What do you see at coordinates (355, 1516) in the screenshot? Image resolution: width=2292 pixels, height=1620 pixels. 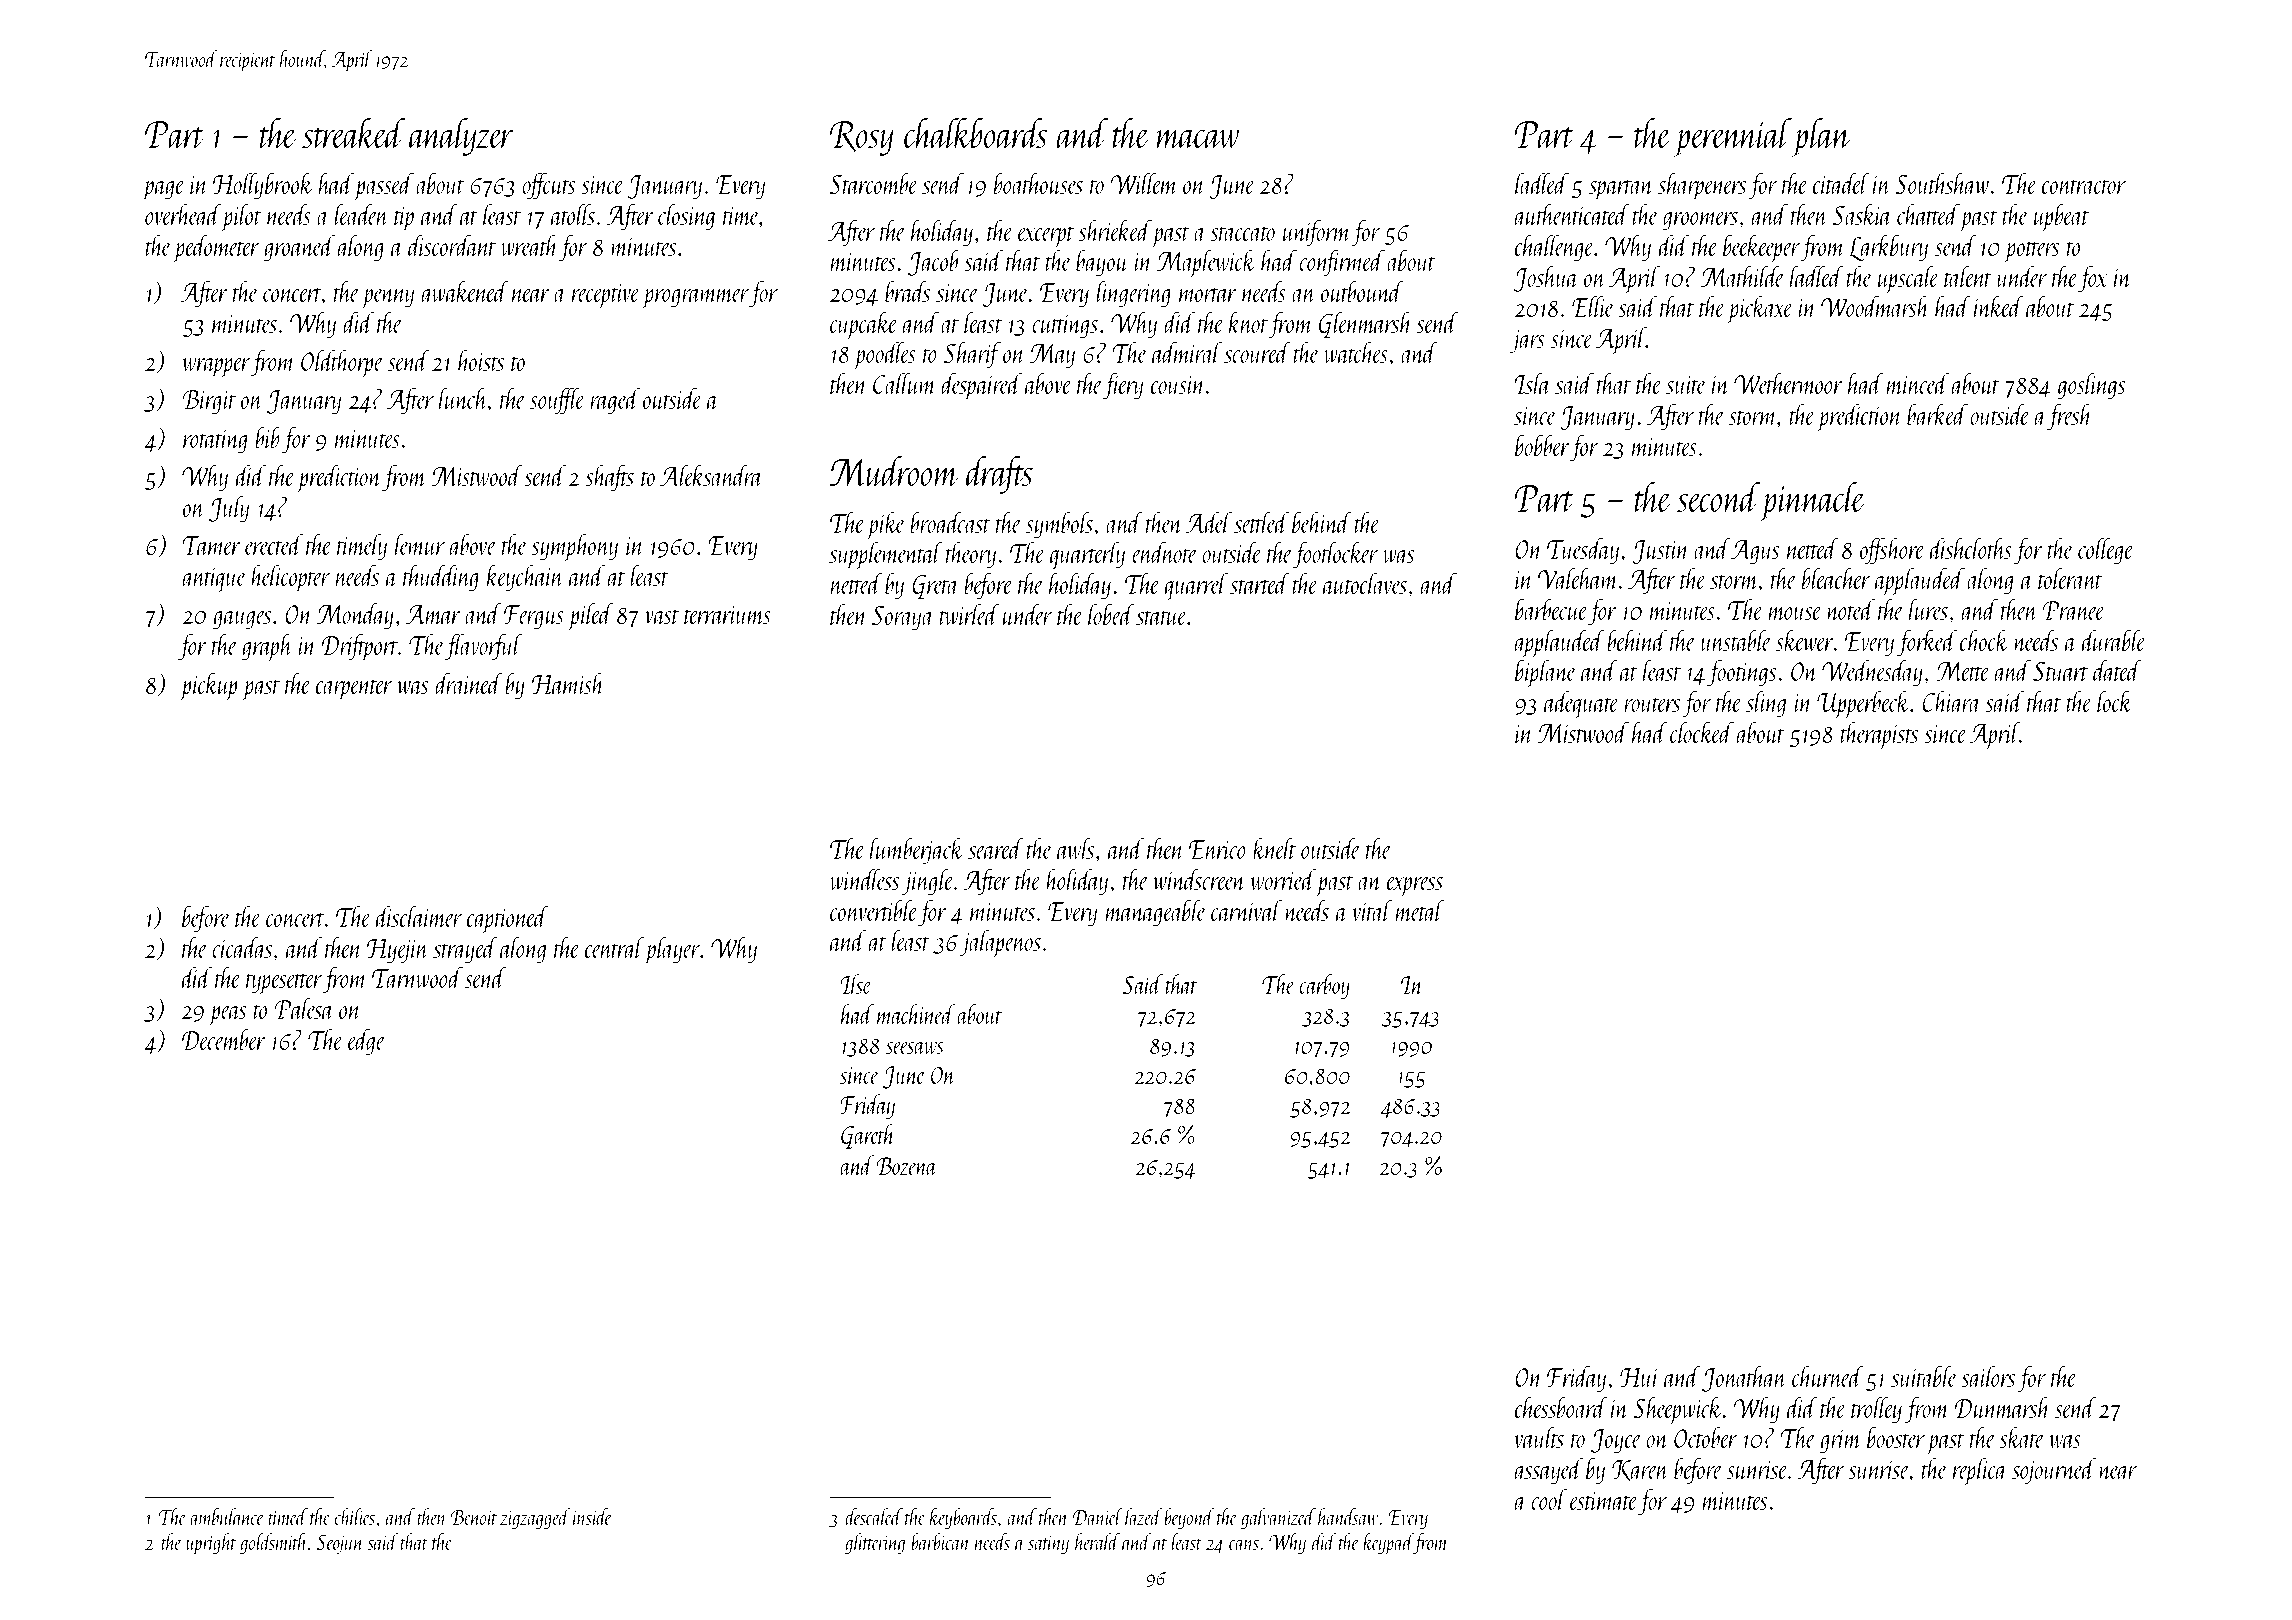 I see `chilies` at bounding box center [355, 1516].
